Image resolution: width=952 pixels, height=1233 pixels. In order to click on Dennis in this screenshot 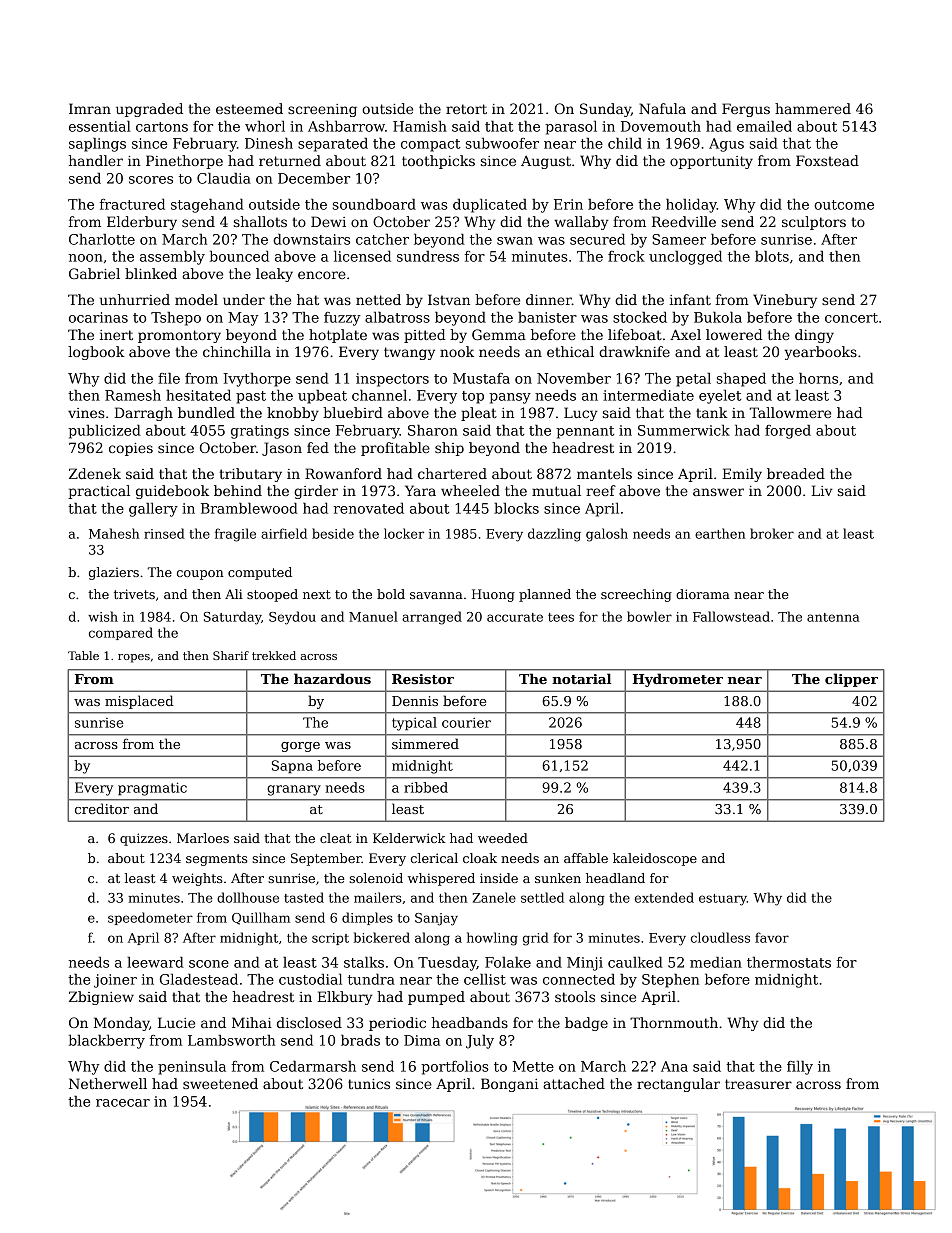, I will do `click(415, 701)`.
